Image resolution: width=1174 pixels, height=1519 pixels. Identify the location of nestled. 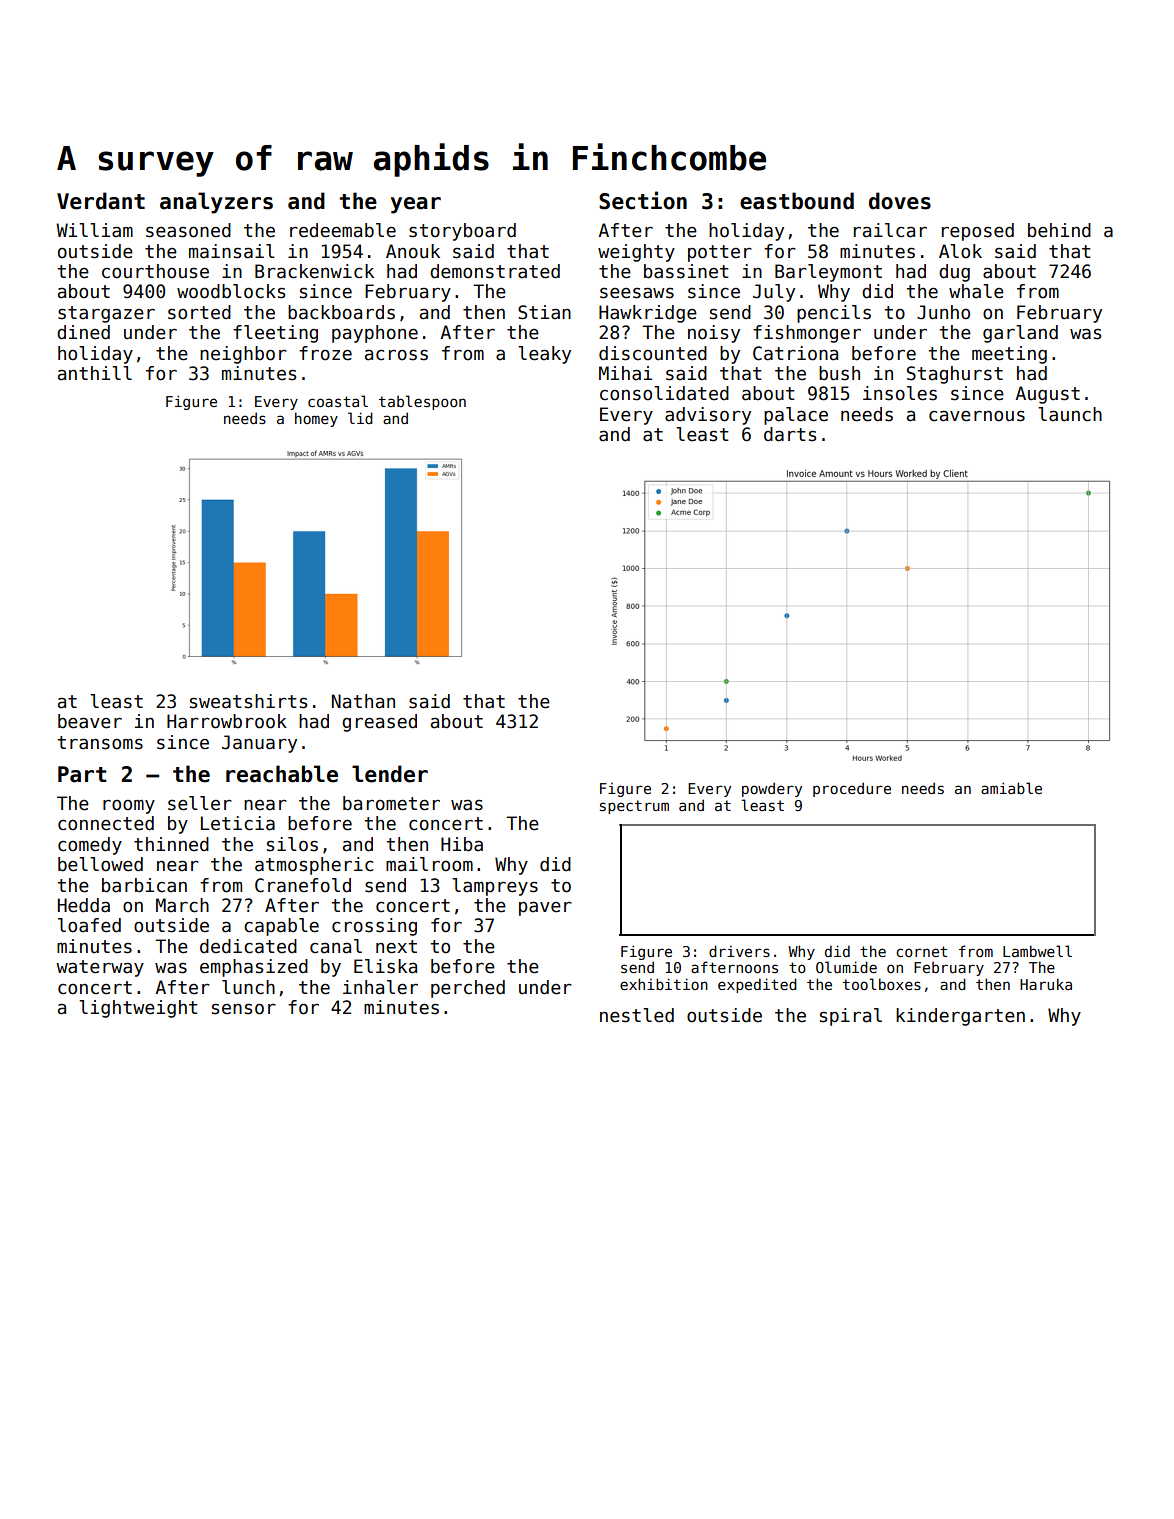
(637, 1015).
